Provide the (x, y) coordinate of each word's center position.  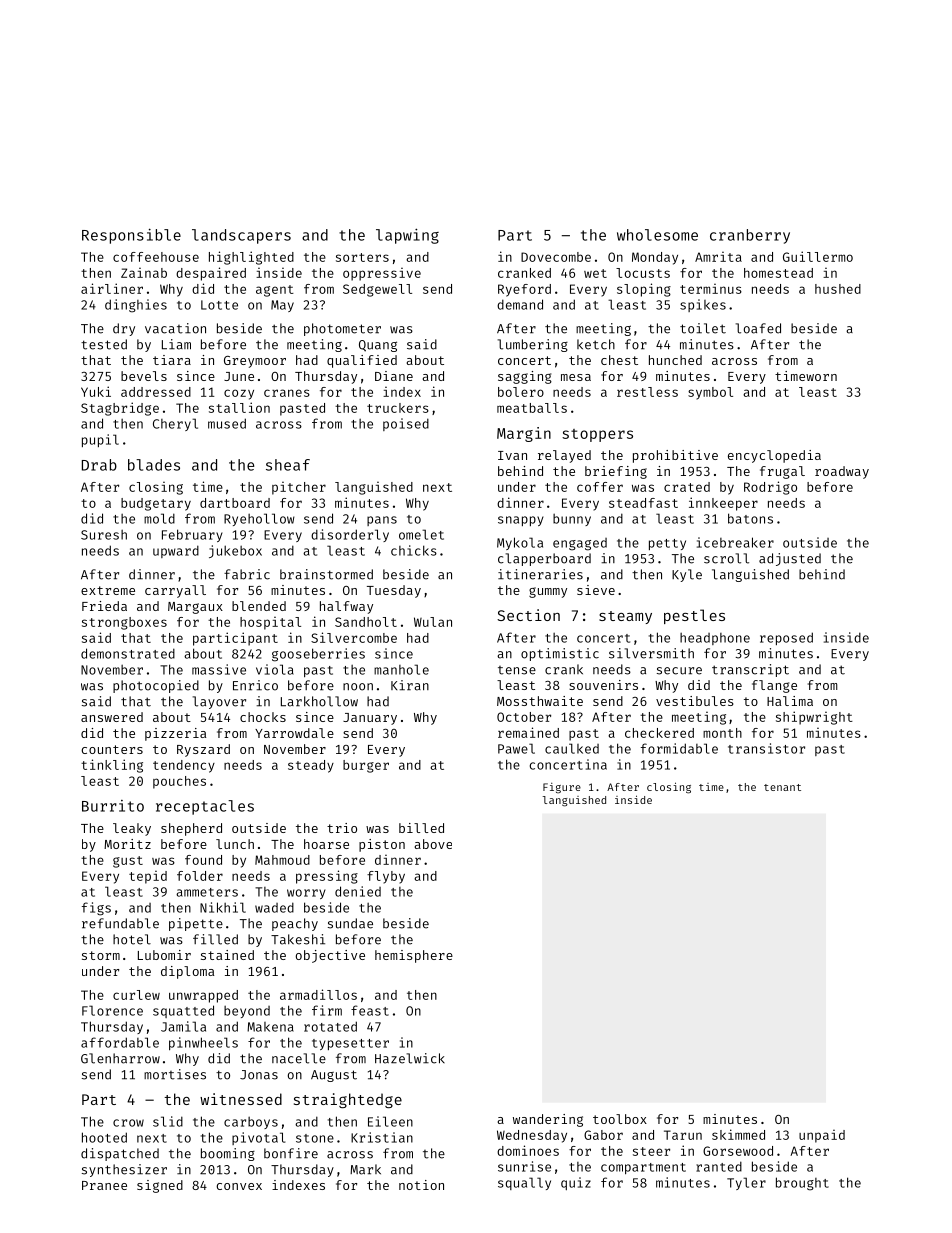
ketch (596, 344)
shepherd (191, 829)
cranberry (750, 236)
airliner (112, 288)
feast (370, 1010)
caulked (572, 748)
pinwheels (203, 1043)
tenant (782, 787)
